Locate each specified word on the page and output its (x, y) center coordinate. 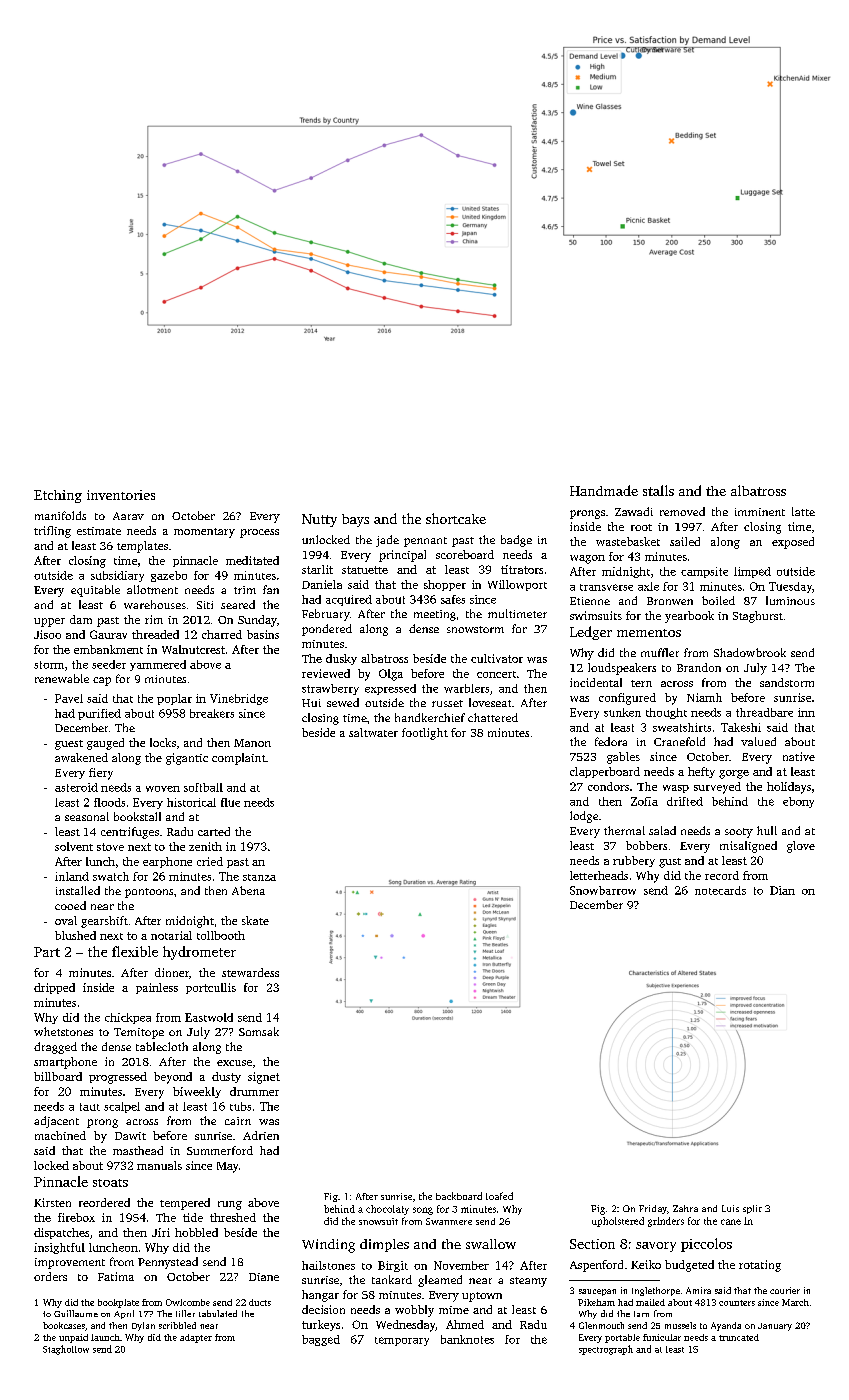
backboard (459, 1196)
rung (230, 1205)
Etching (58, 496)
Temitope (139, 1033)
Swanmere (449, 1221)
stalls (658, 490)
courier (785, 1290)
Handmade (604, 490)
